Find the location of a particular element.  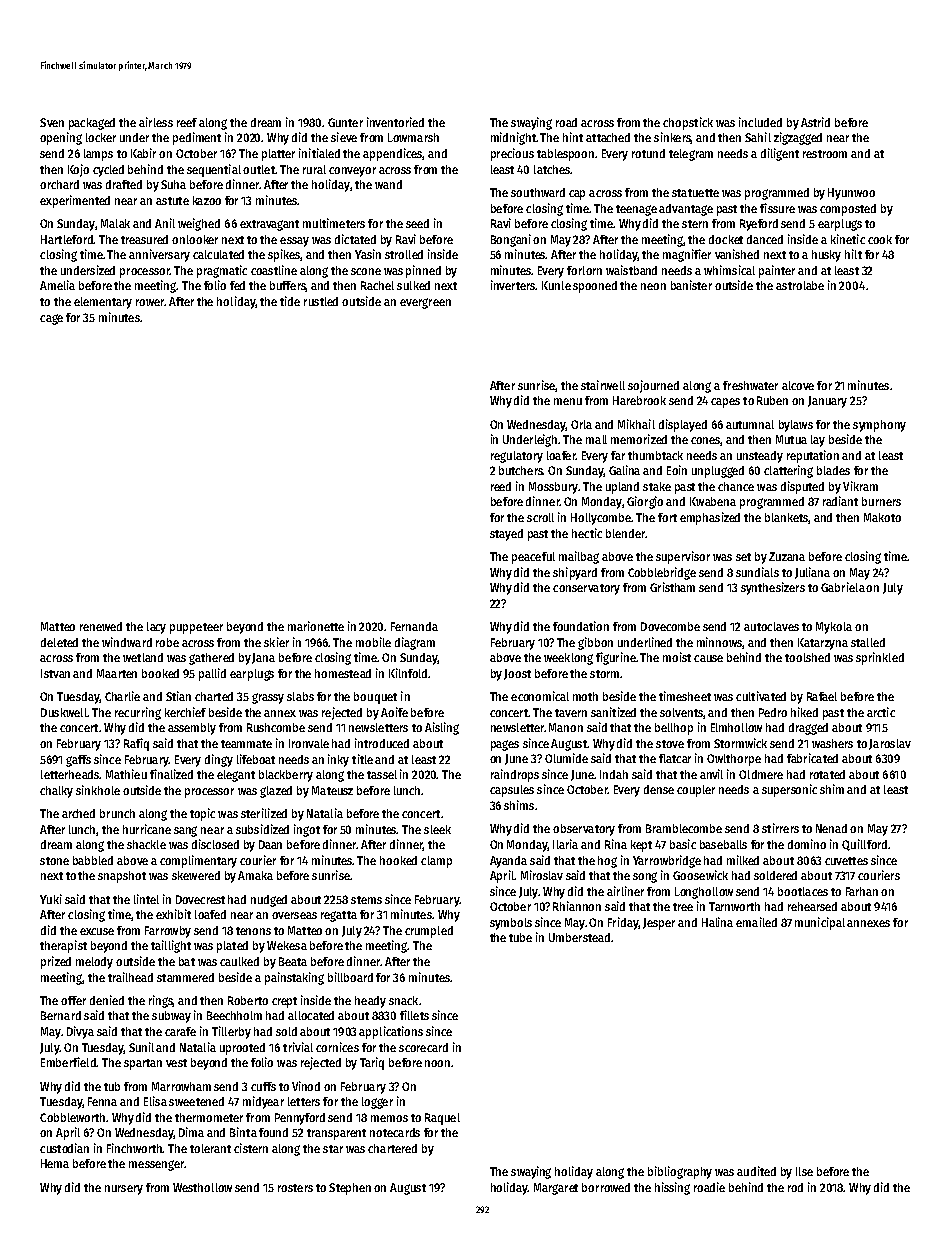

cage is located at coordinates (51, 319).
